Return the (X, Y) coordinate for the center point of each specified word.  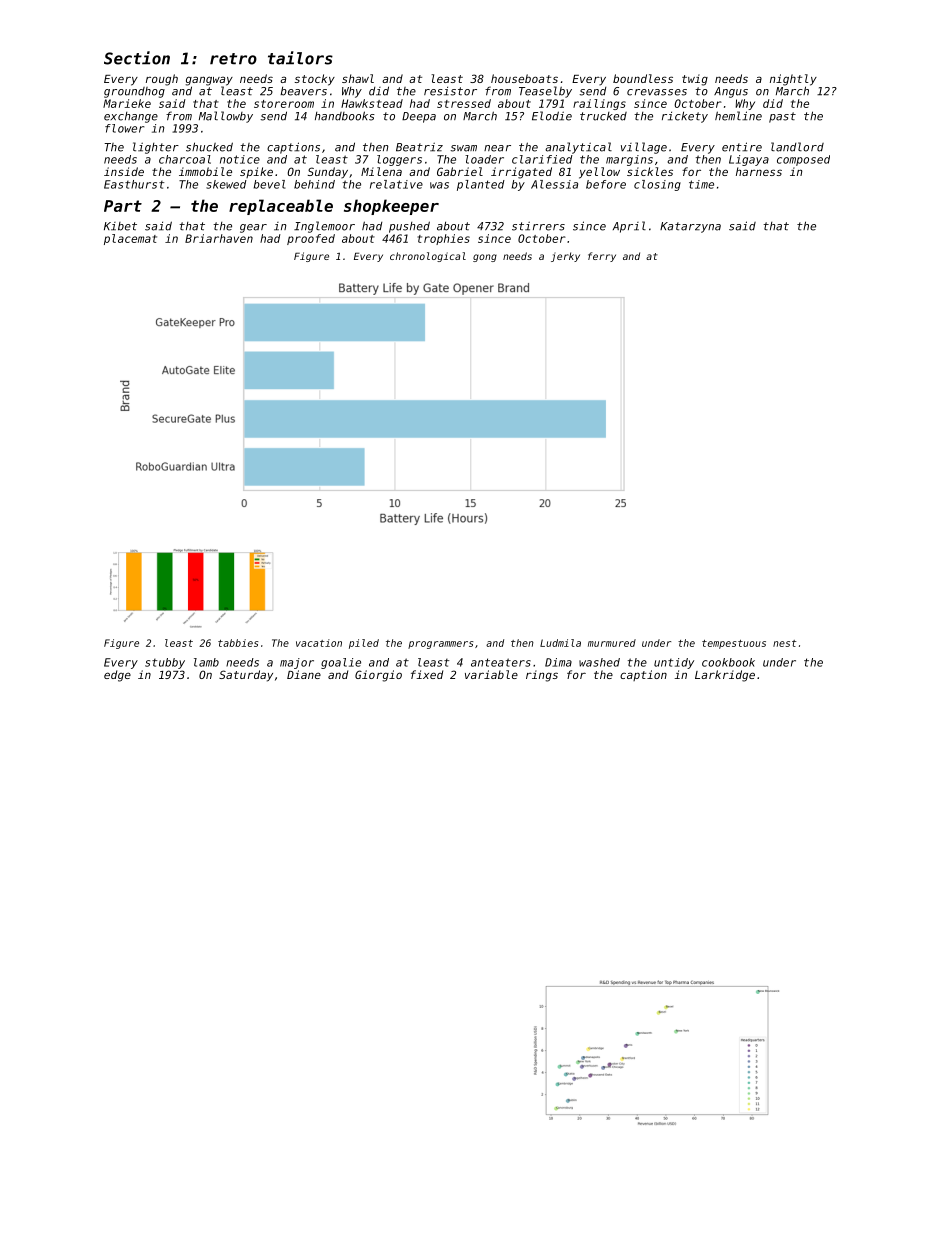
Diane (304, 674)
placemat (130, 239)
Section (137, 58)
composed (803, 160)
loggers (399, 160)
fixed (427, 674)
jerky (565, 257)
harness (759, 171)
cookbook (728, 662)
